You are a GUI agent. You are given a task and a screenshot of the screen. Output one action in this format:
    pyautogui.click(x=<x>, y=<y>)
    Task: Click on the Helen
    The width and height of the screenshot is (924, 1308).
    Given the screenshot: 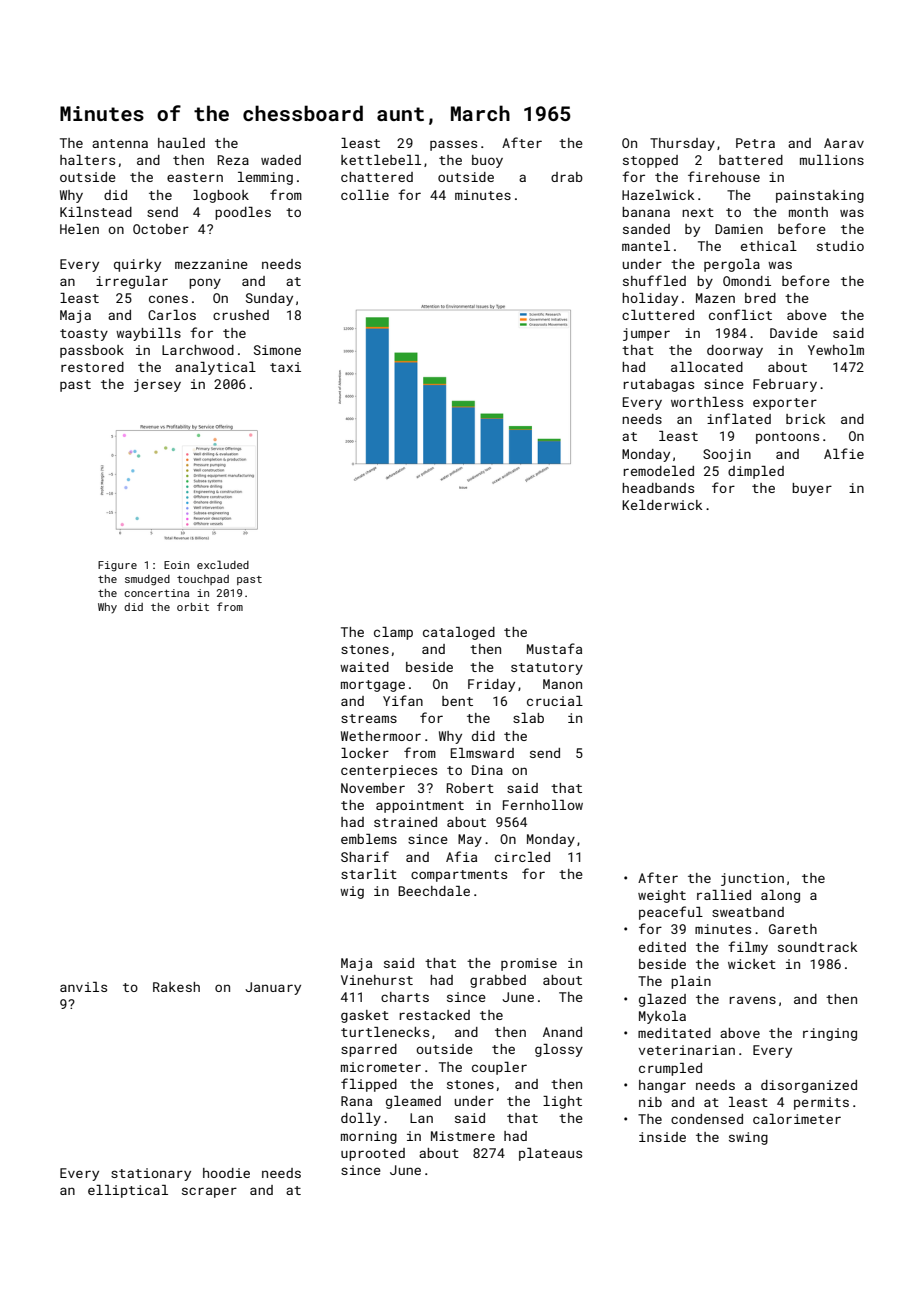 What is the action you would take?
    pyautogui.click(x=79, y=229)
